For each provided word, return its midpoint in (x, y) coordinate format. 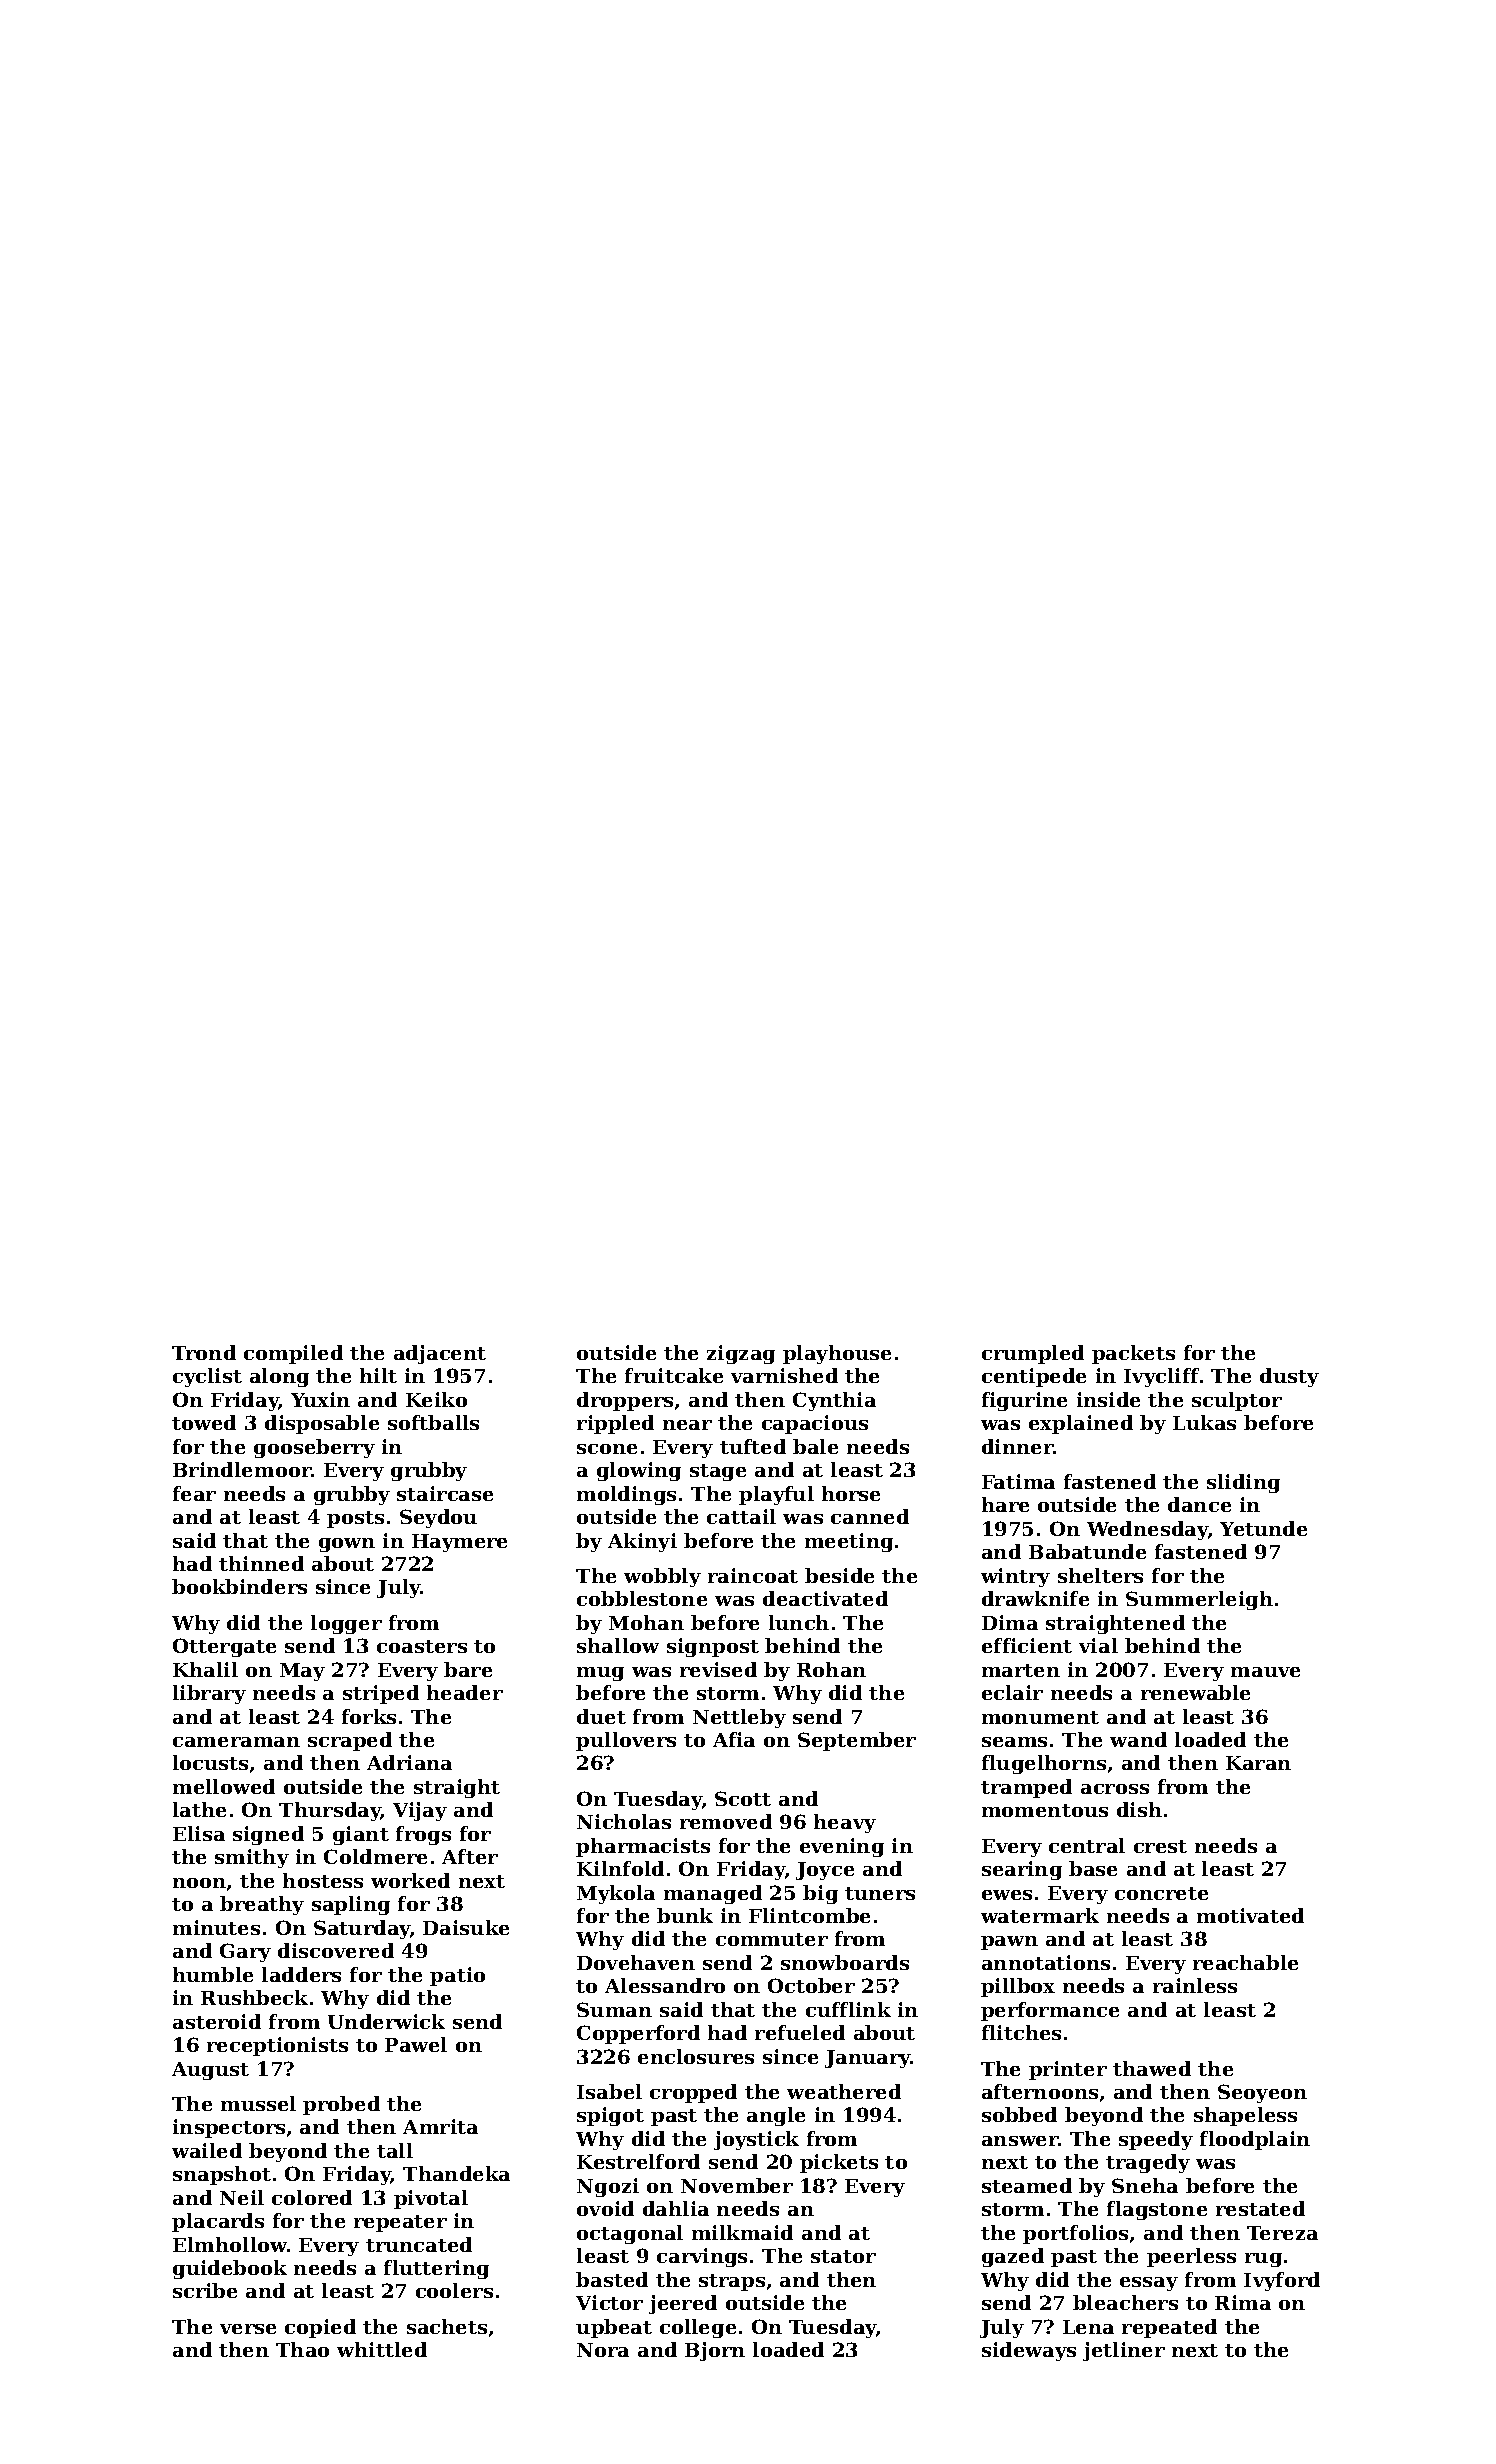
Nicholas (624, 1821)
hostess (323, 1880)
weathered (844, 2091)
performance (1050, 2011)
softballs (433, 1422)
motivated (1250, 1915)
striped (381, 1694)
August (210, 2071)
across (1115, 1789)
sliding (1243, 1483)
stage (718, 1472)
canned (870, 1516)
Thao (302, 2349)
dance (1199, 1504)
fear (194, 1493)
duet (601, 1716)
